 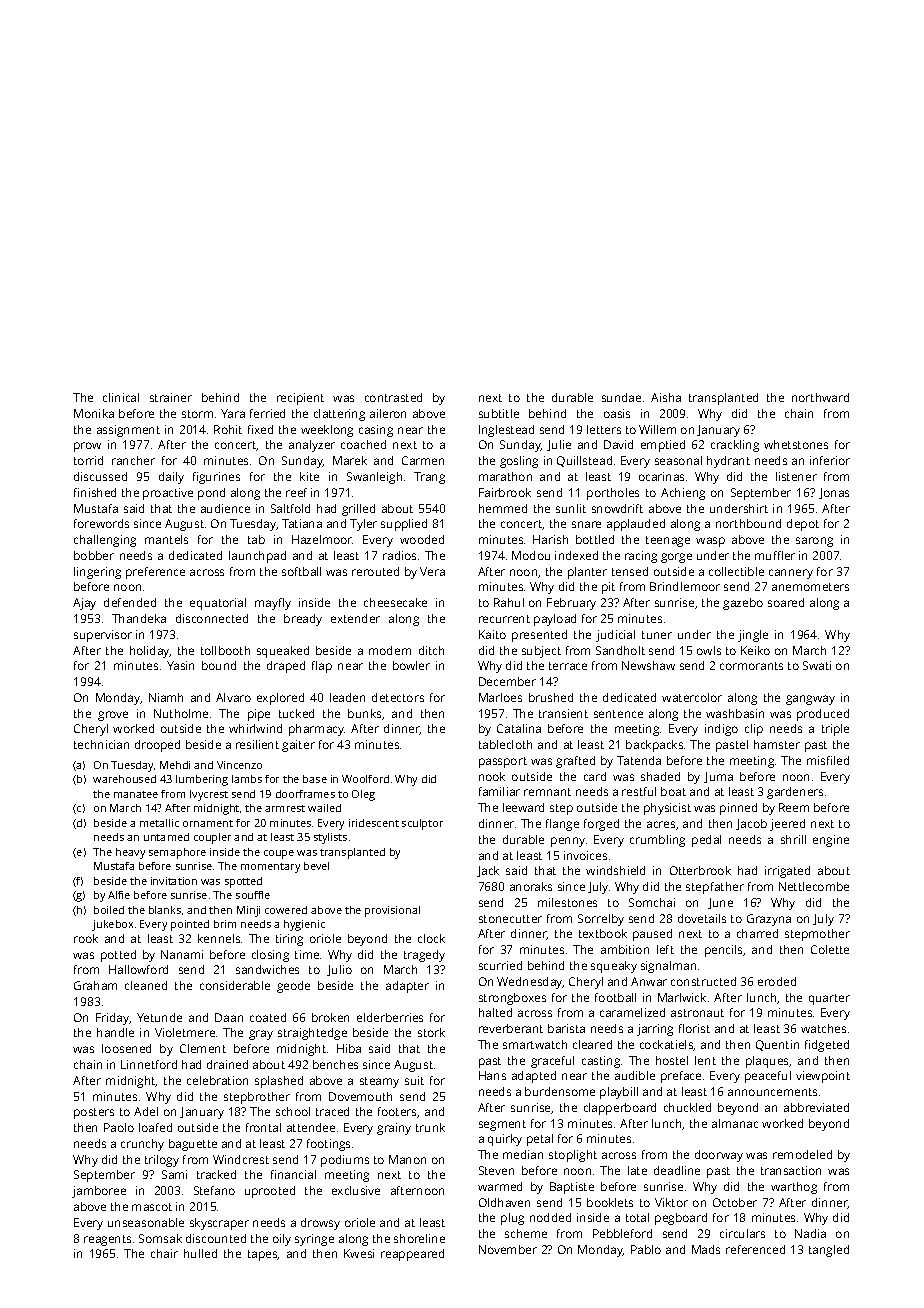 What do you see at coordinates (742, 1233) in the screenshot?
I see `circulars` at bounding box center [742, 1233].
